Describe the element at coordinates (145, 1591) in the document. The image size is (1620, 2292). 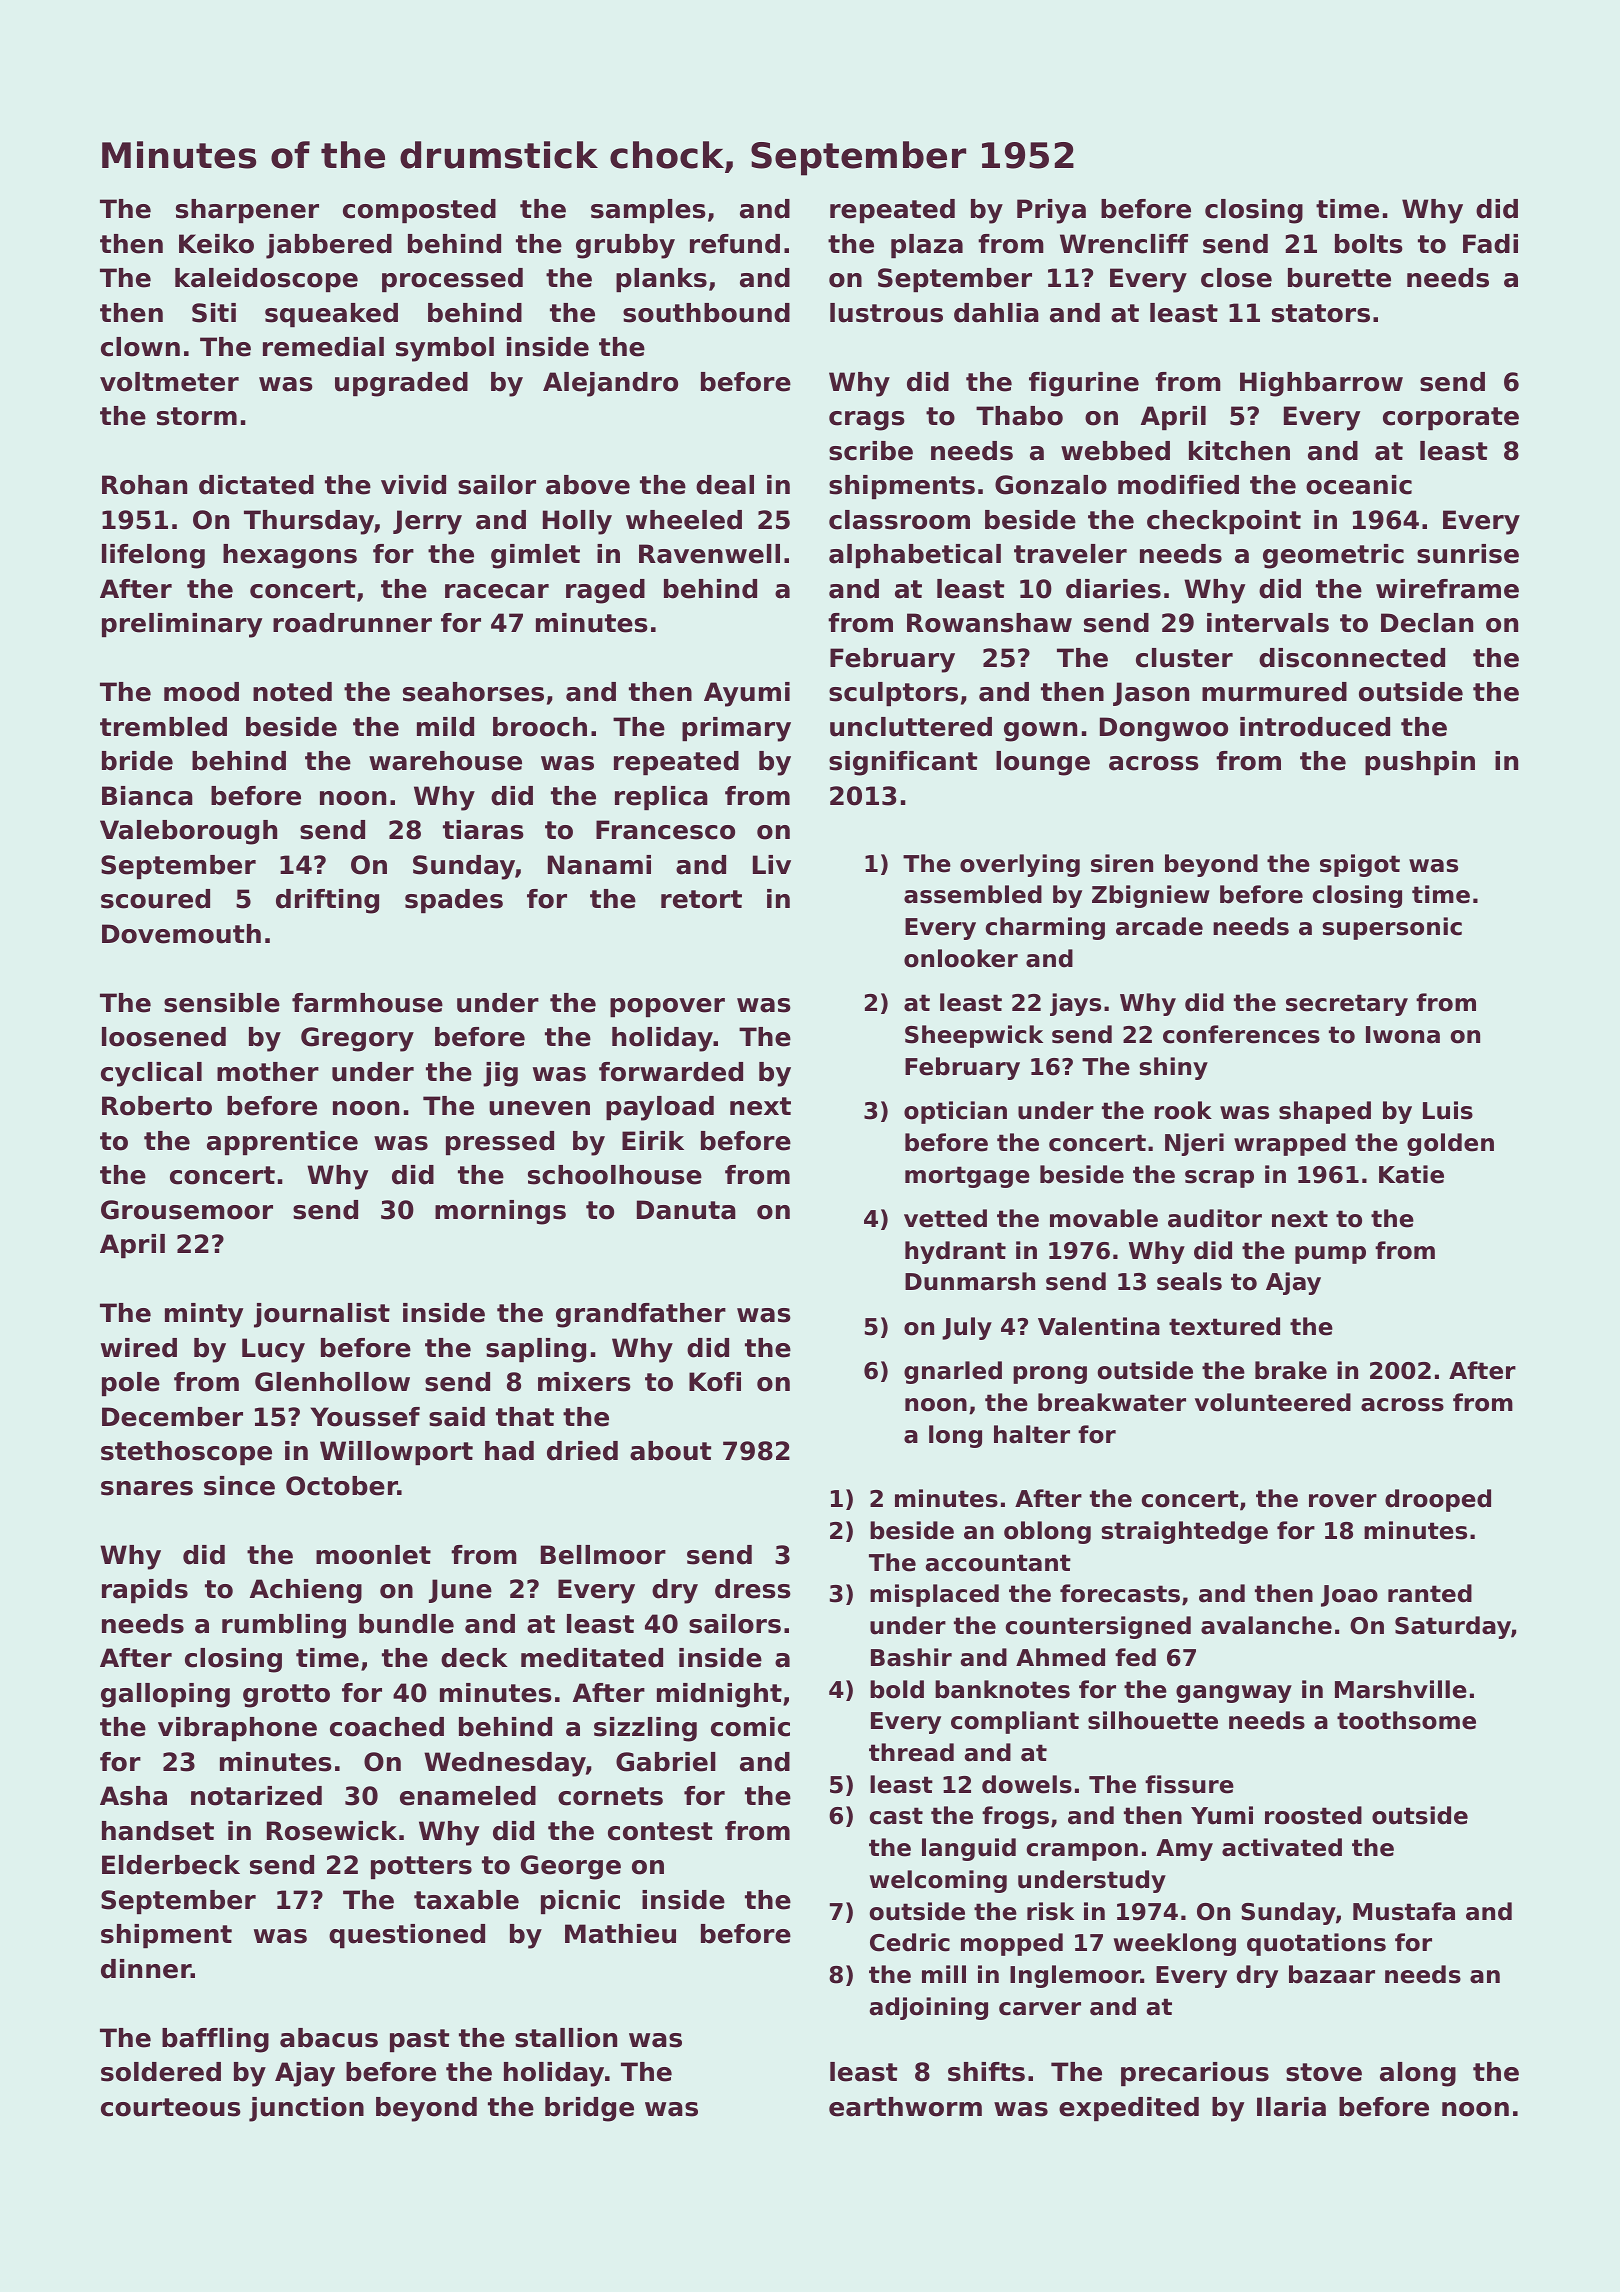
I see `rapids` at that location.
